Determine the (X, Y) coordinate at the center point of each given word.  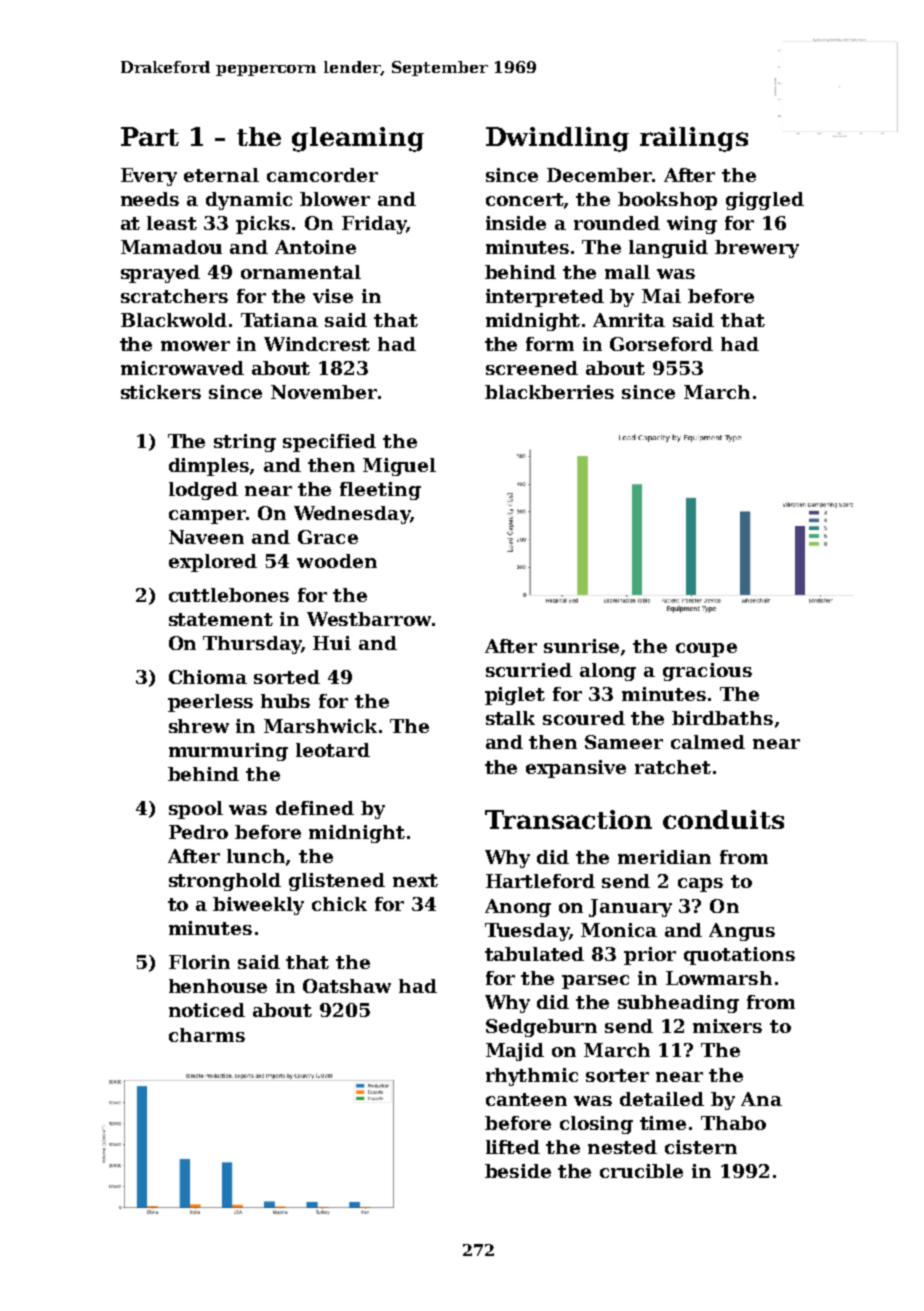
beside (518, 1171)
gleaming (358, 139)
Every (149, 177)
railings (694, 139)
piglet (515, 696)
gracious (707, 672)
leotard (333, 750)
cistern (701, 1147)
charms (207, 1035)
